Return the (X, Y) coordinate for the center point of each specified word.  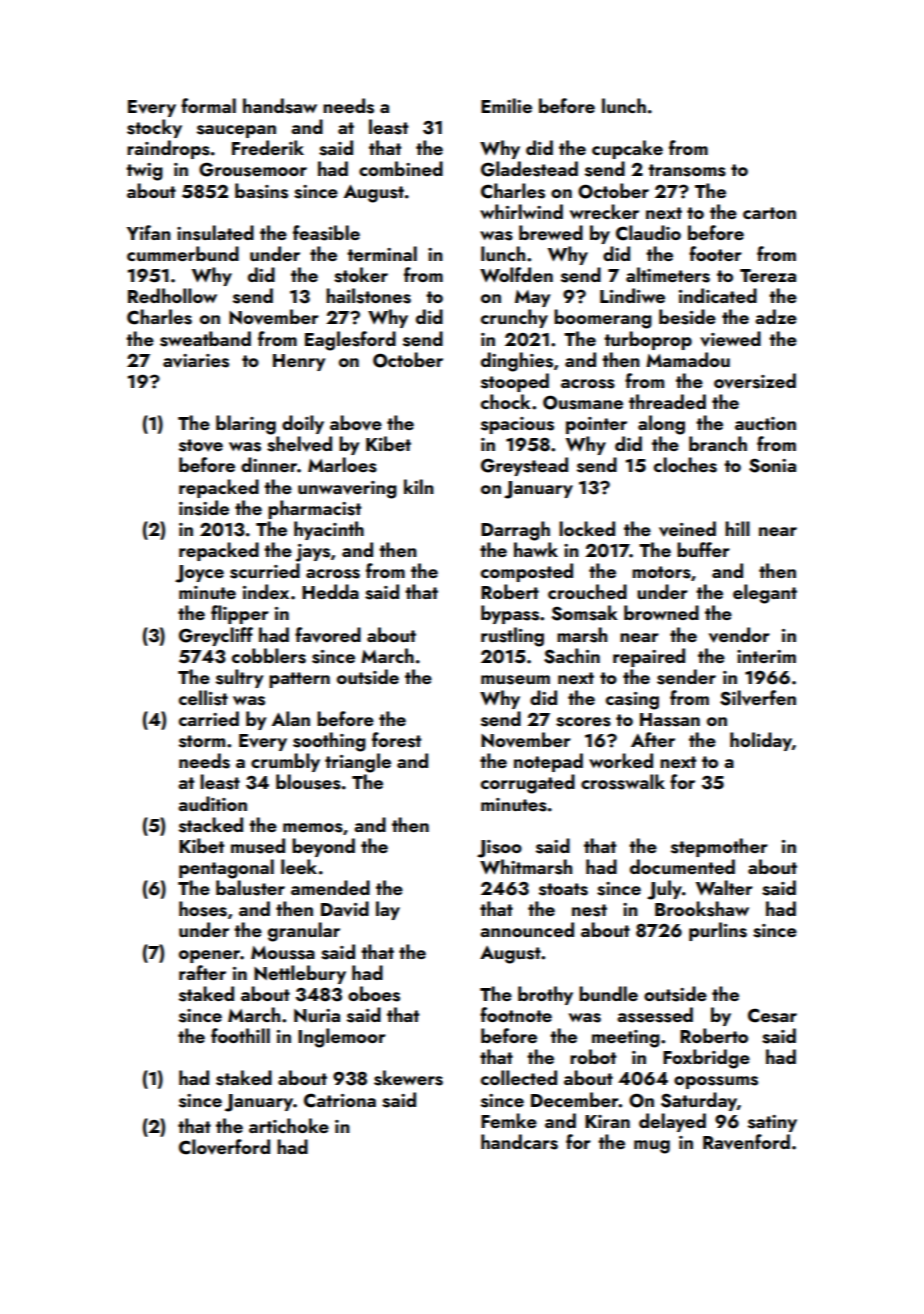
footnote (516, 1014)
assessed (655, 1015)
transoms (687, 170)
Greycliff (216, 636)
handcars (519, 1142)
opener (209, 956)
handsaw (280, 106)
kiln (419, 486)
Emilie (506, 105)
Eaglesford (350, 341)
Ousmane (583, 402)
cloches (685, 465)
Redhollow (172, 295)
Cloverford (224, 1147)
